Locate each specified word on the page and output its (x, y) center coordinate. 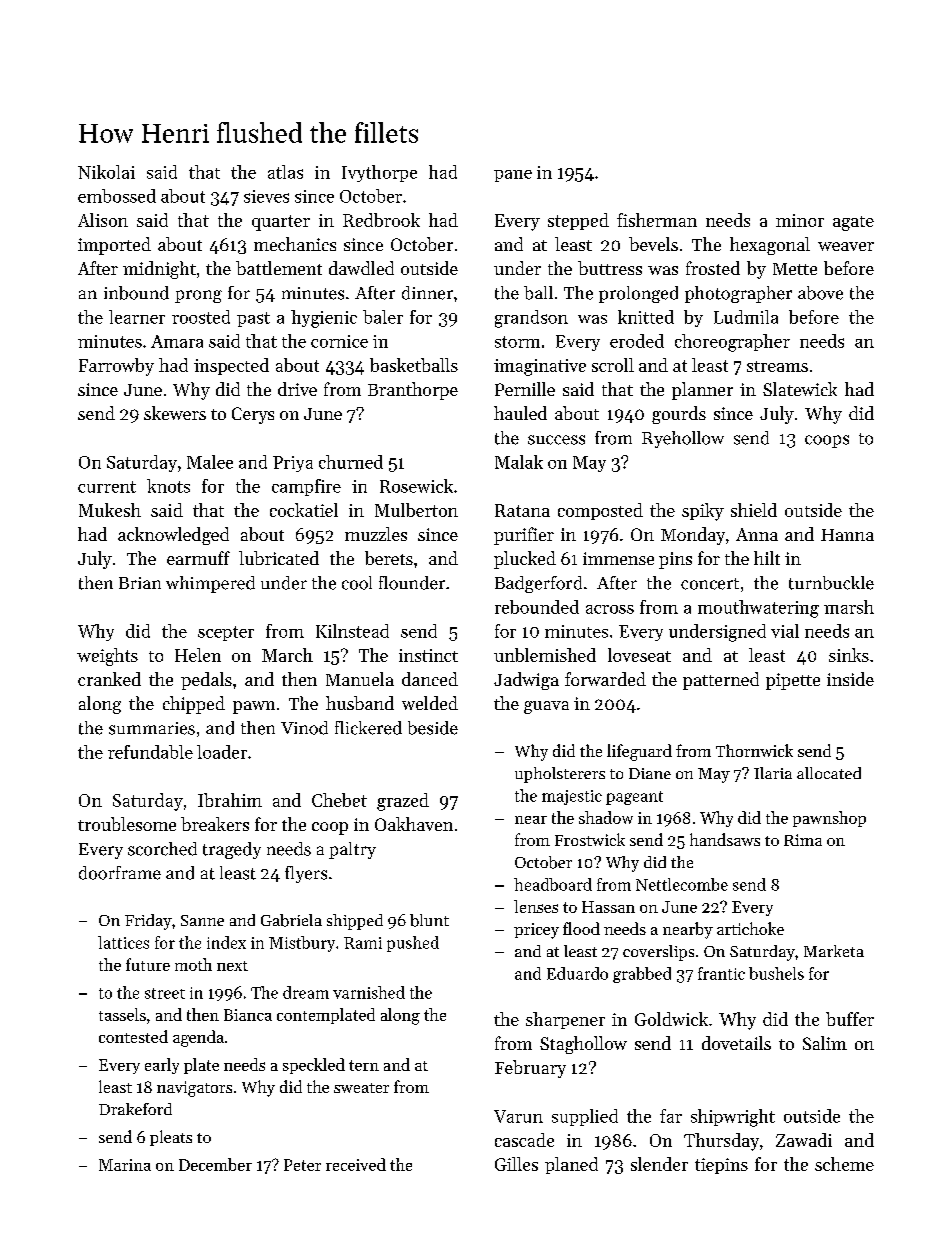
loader (222, 752)
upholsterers (560, 775)
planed (571, 1165)
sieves (266, 196)
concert (710, 584)
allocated (829, 773)
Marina (125, 1165)
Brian (140, 583)
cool (357, 583)
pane (513, 176)
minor (800, 220)
